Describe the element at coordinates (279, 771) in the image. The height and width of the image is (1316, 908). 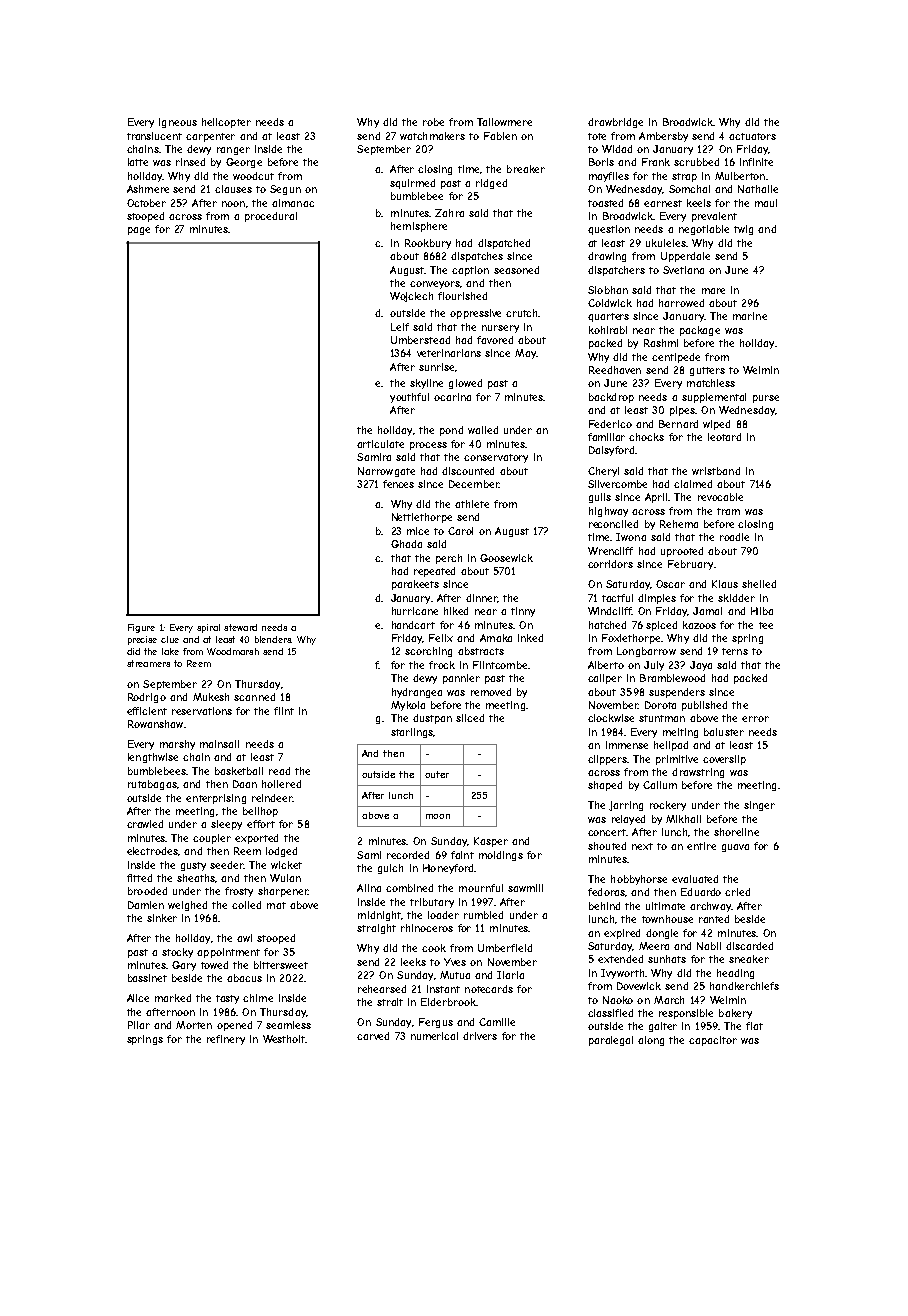
I see `read` at that location.
